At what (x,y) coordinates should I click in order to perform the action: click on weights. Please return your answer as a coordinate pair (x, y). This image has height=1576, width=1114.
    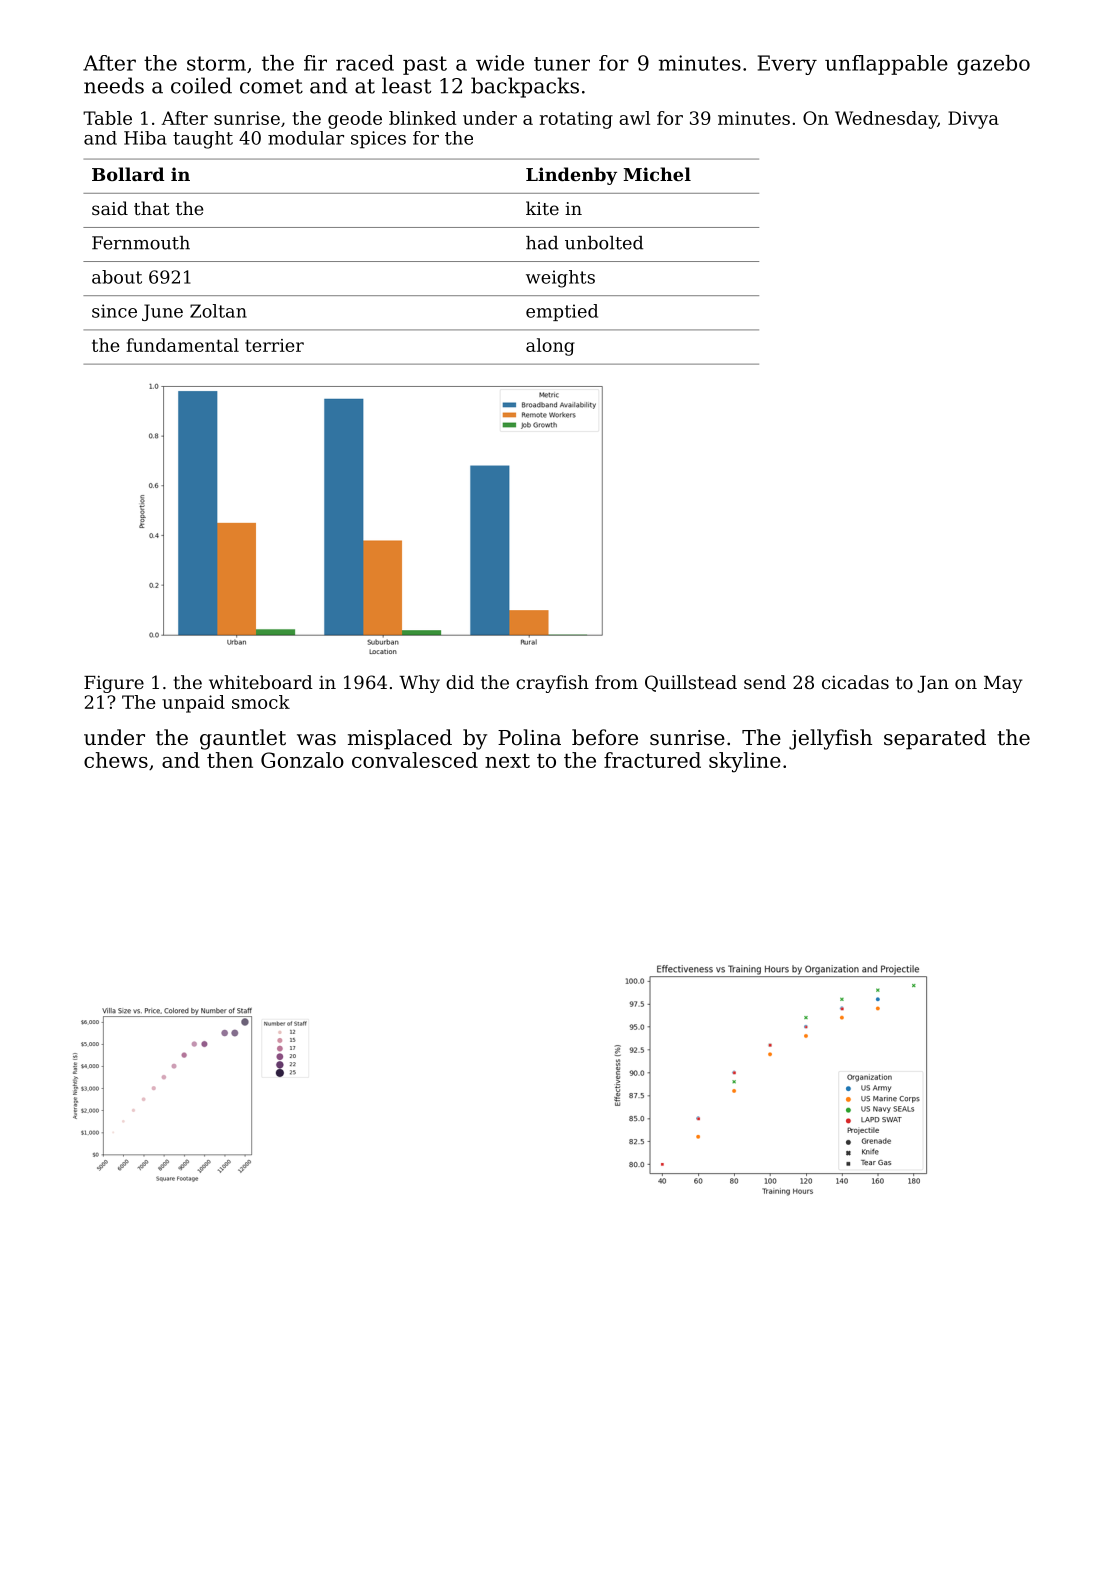
    Looking at the image, I should click on (560, 279).
